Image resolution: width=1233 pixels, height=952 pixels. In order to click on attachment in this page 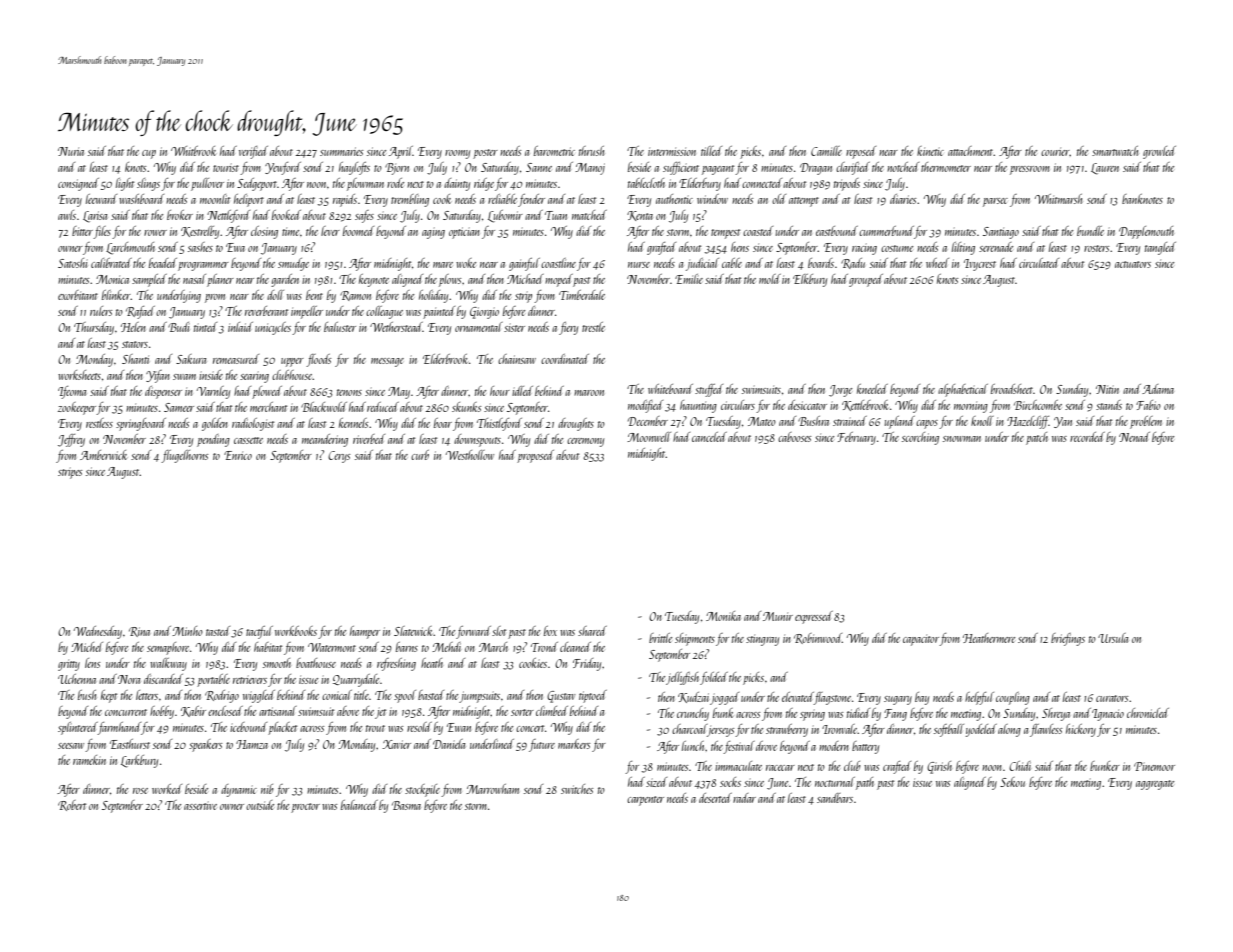, I will do `click(971, 151)`.
